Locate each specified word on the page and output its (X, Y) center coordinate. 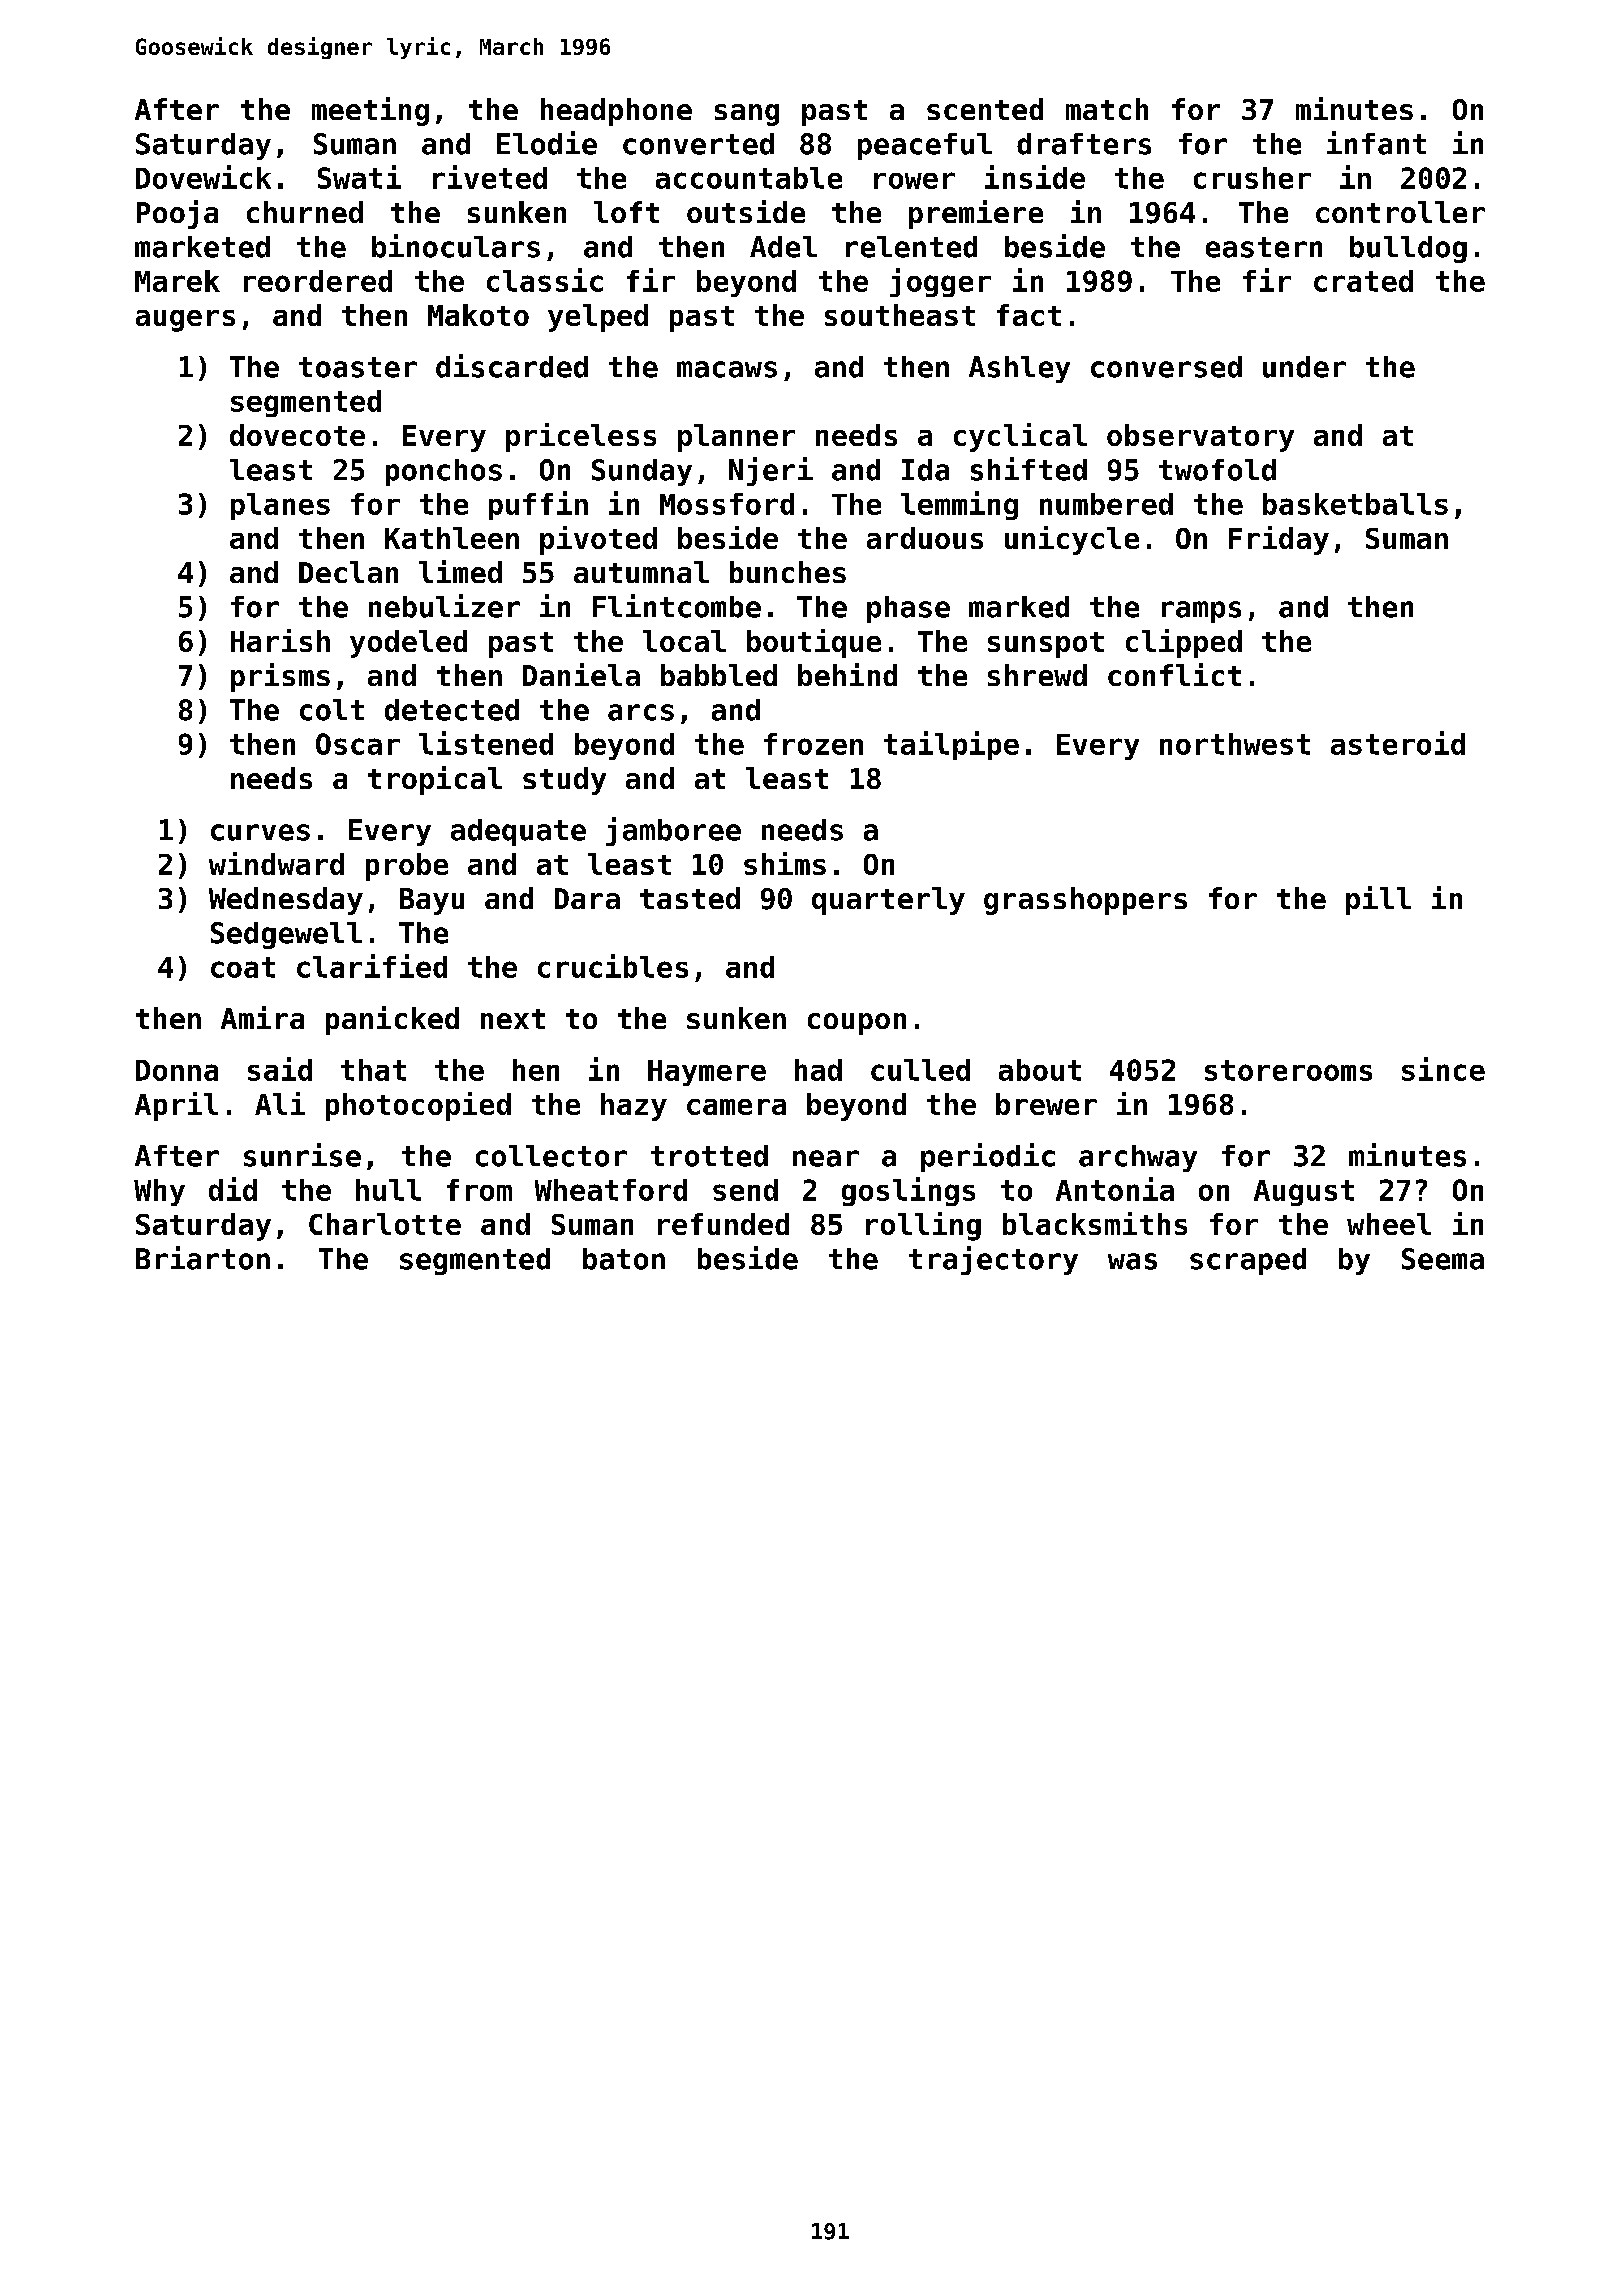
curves (260, 832)
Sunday (642, 472)
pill (1378, 900)
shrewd (1037, 675)
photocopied (418, 1106)
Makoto (478, 315)
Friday (1279, 540)
